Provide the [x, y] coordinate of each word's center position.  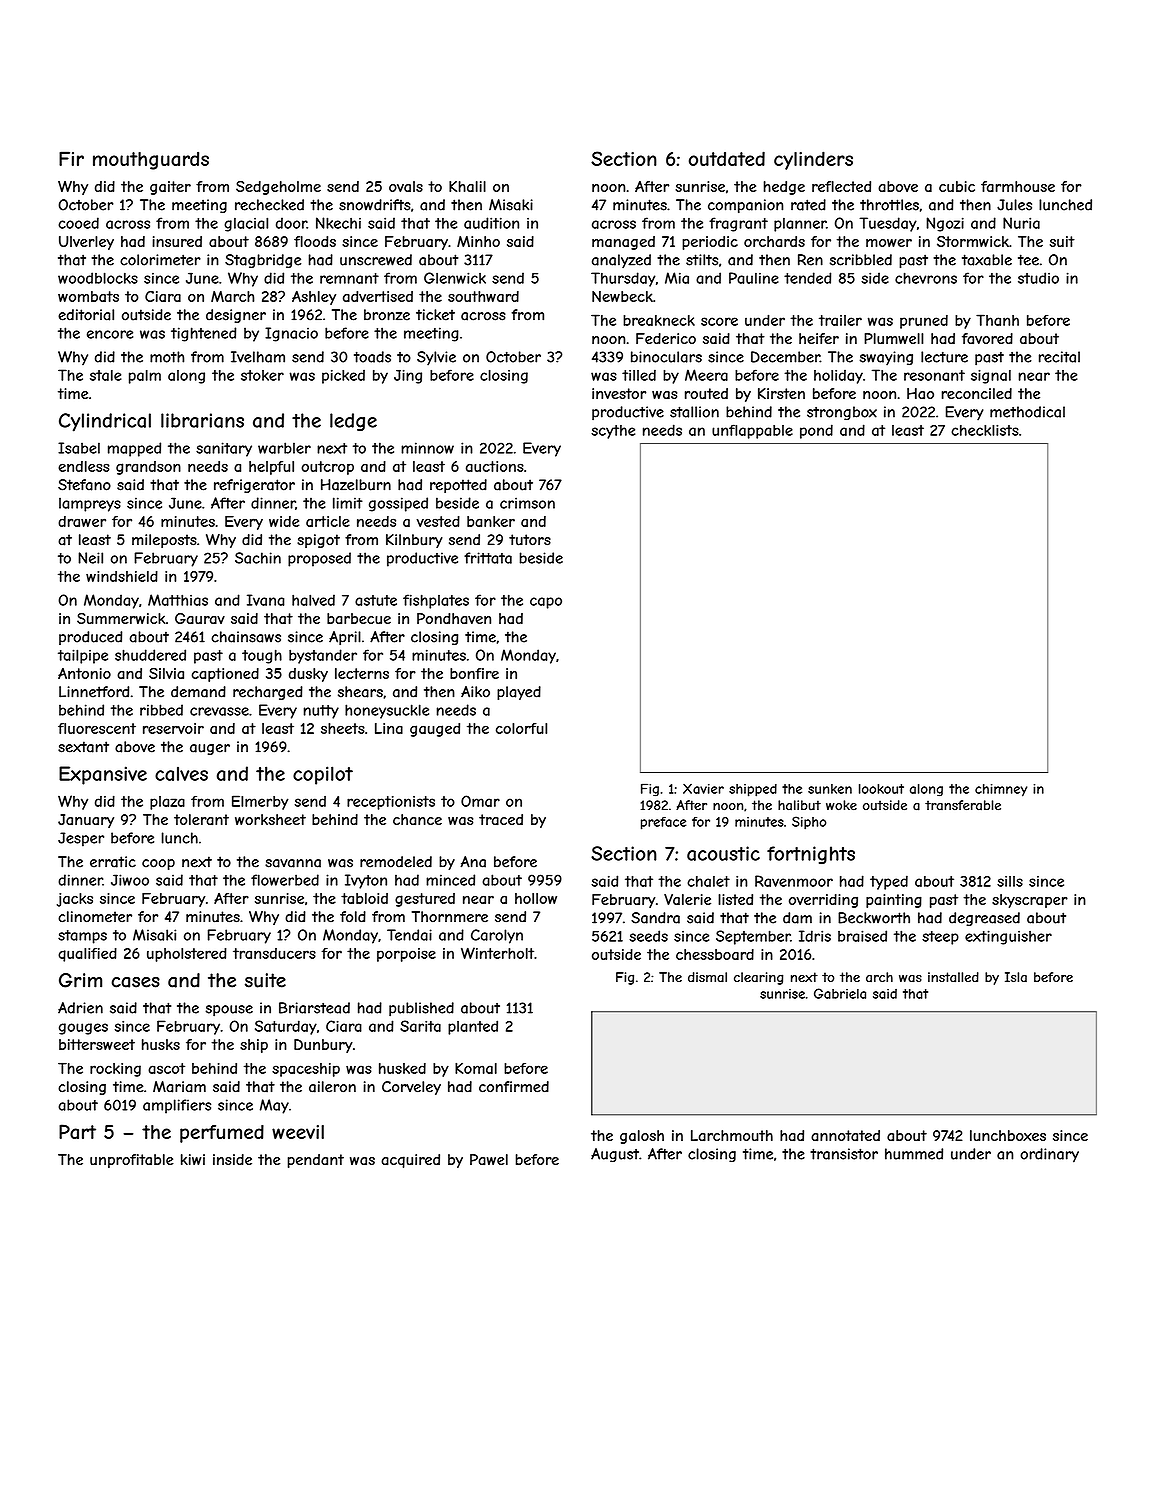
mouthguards [151, 160]
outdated [727, 158]
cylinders [813, 160]
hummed [914, 1154]
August [615, 1155]
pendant [316, 1161]
